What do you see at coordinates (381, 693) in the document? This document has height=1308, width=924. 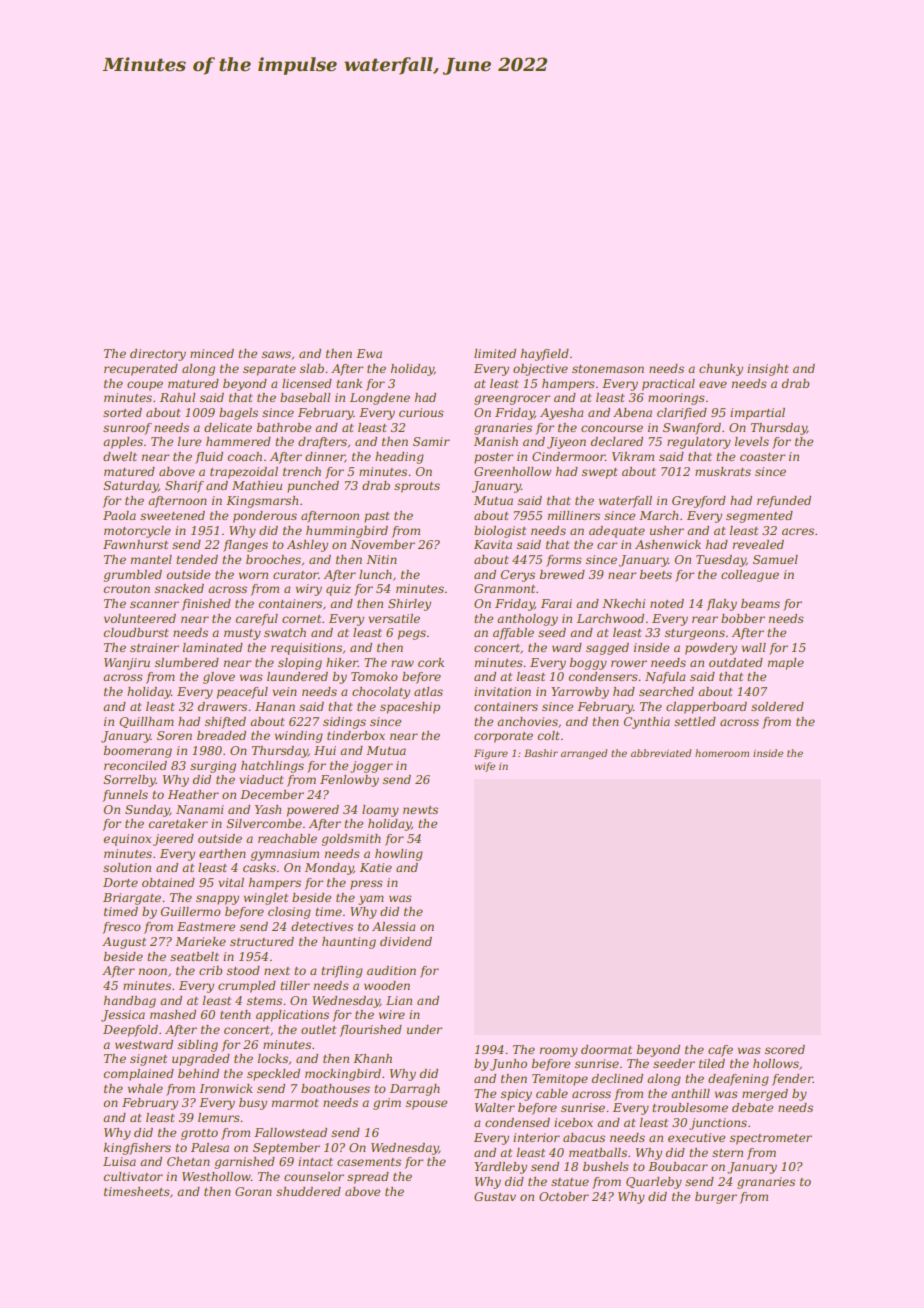 I see `chocolaty` at bounding box center [381, 693].
